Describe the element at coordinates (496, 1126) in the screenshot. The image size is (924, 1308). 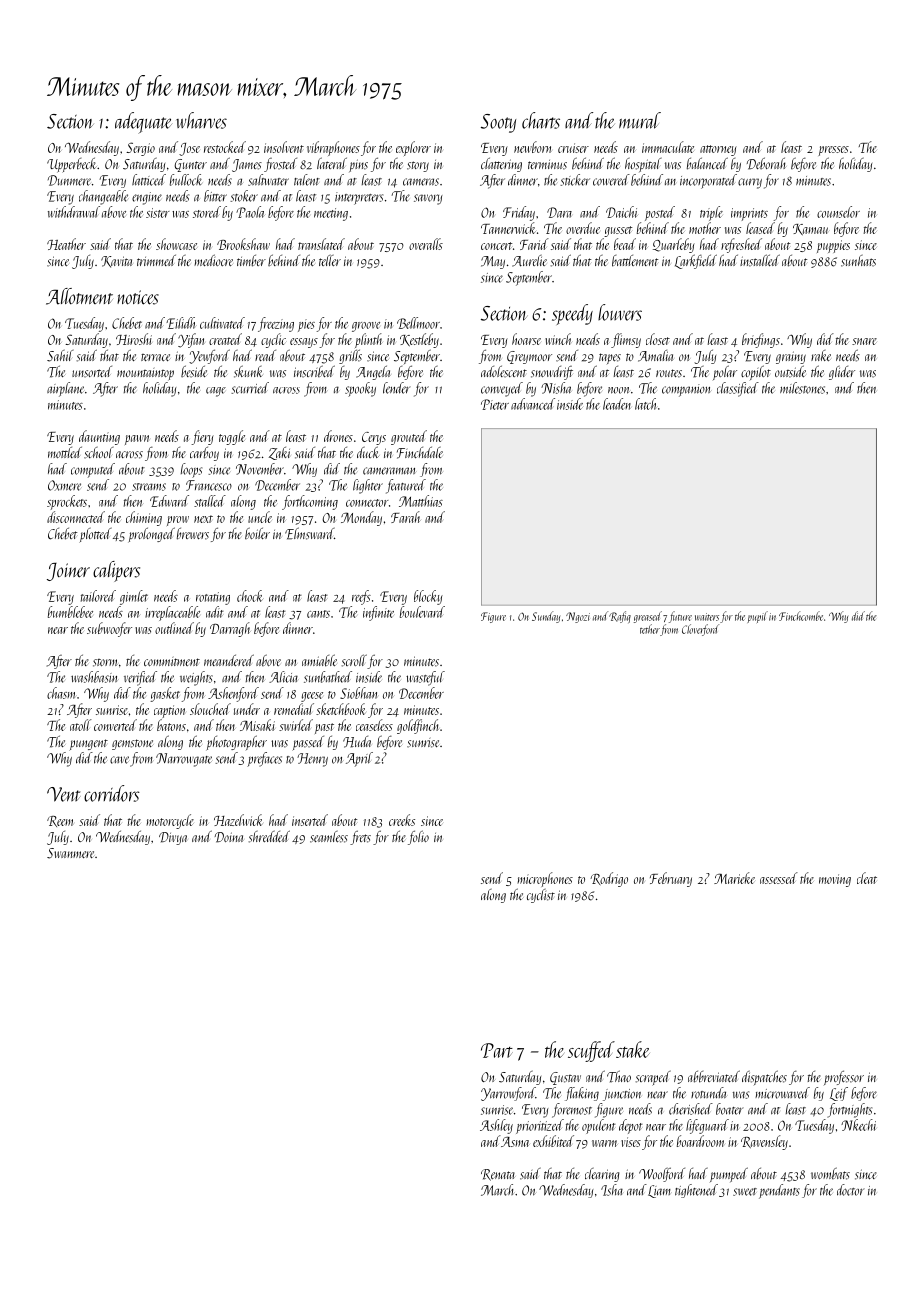
I see `Ashley` at that location.
